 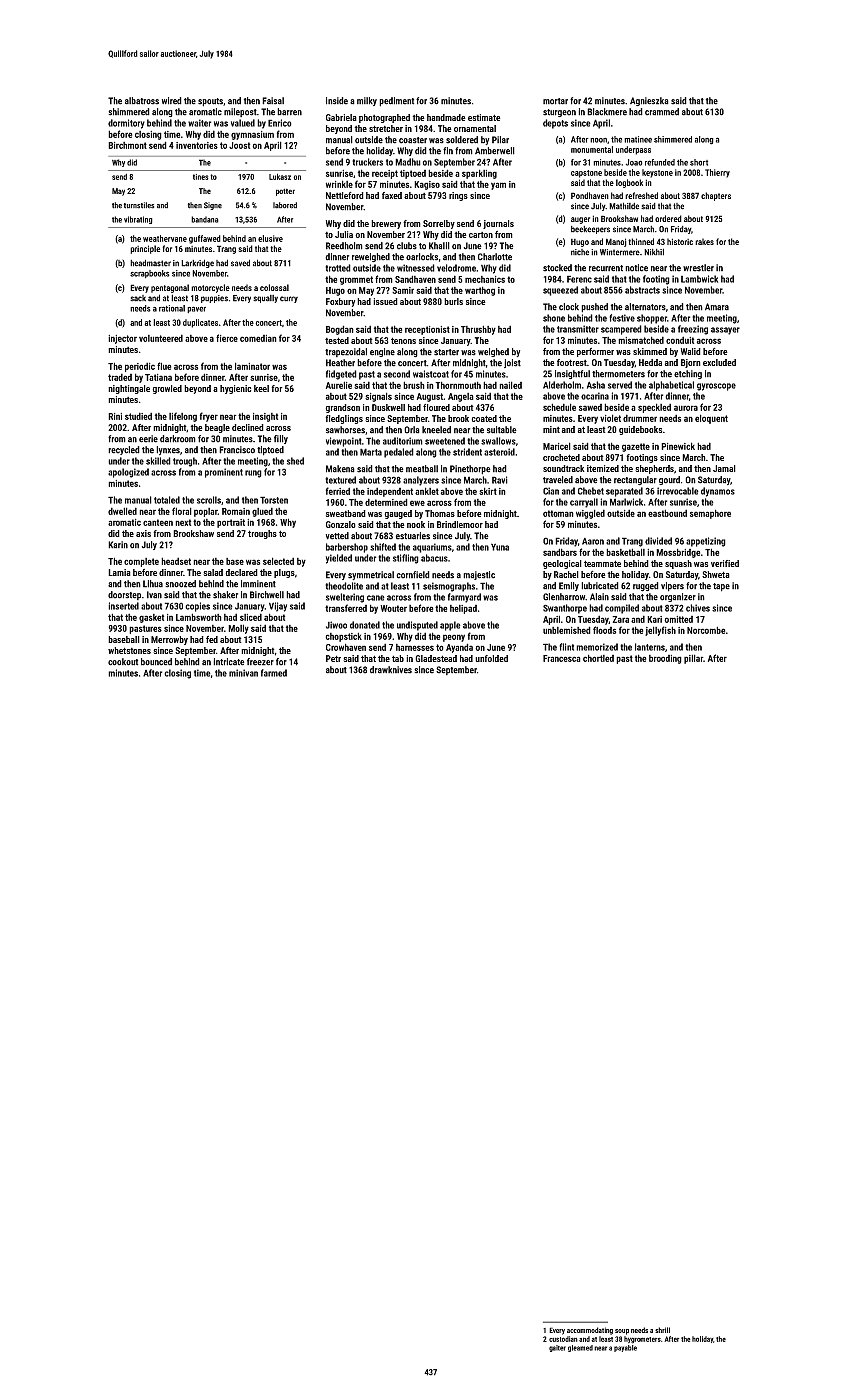 I want to click on pillar, so click(x=693, y=659).
